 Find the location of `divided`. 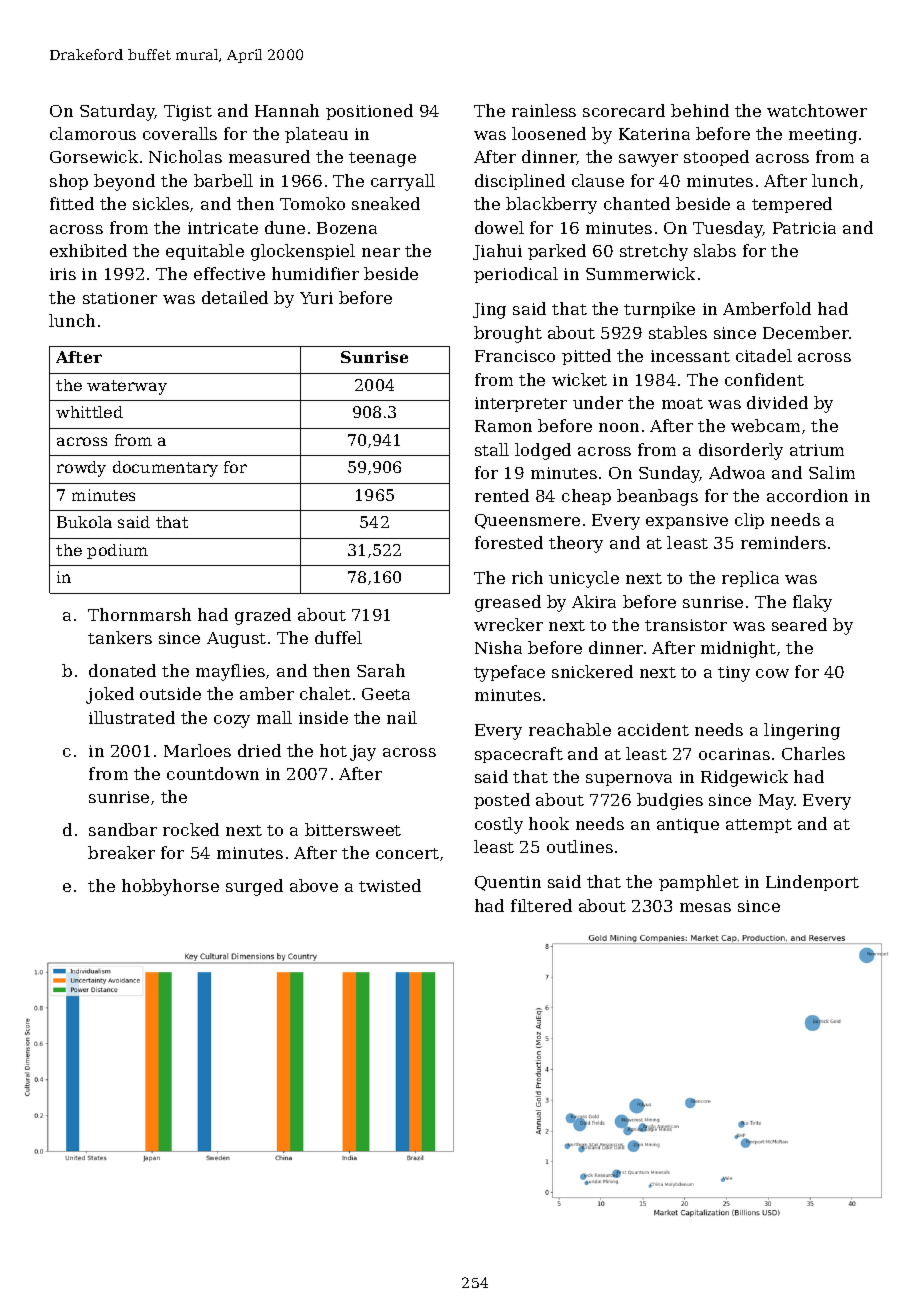

divided is located at coordinates (777, 402).
